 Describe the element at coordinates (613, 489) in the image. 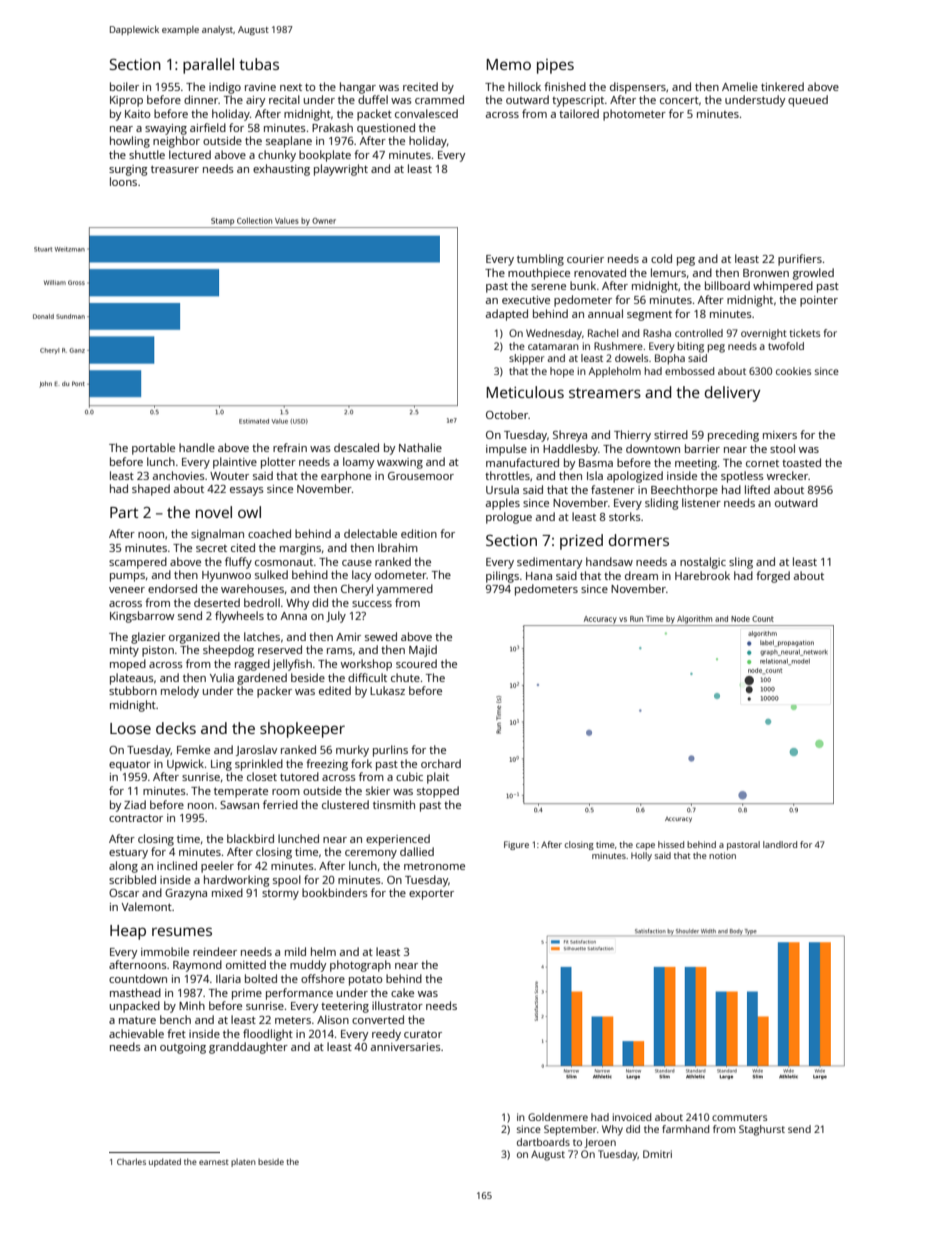

I see `fastener` at that location.
